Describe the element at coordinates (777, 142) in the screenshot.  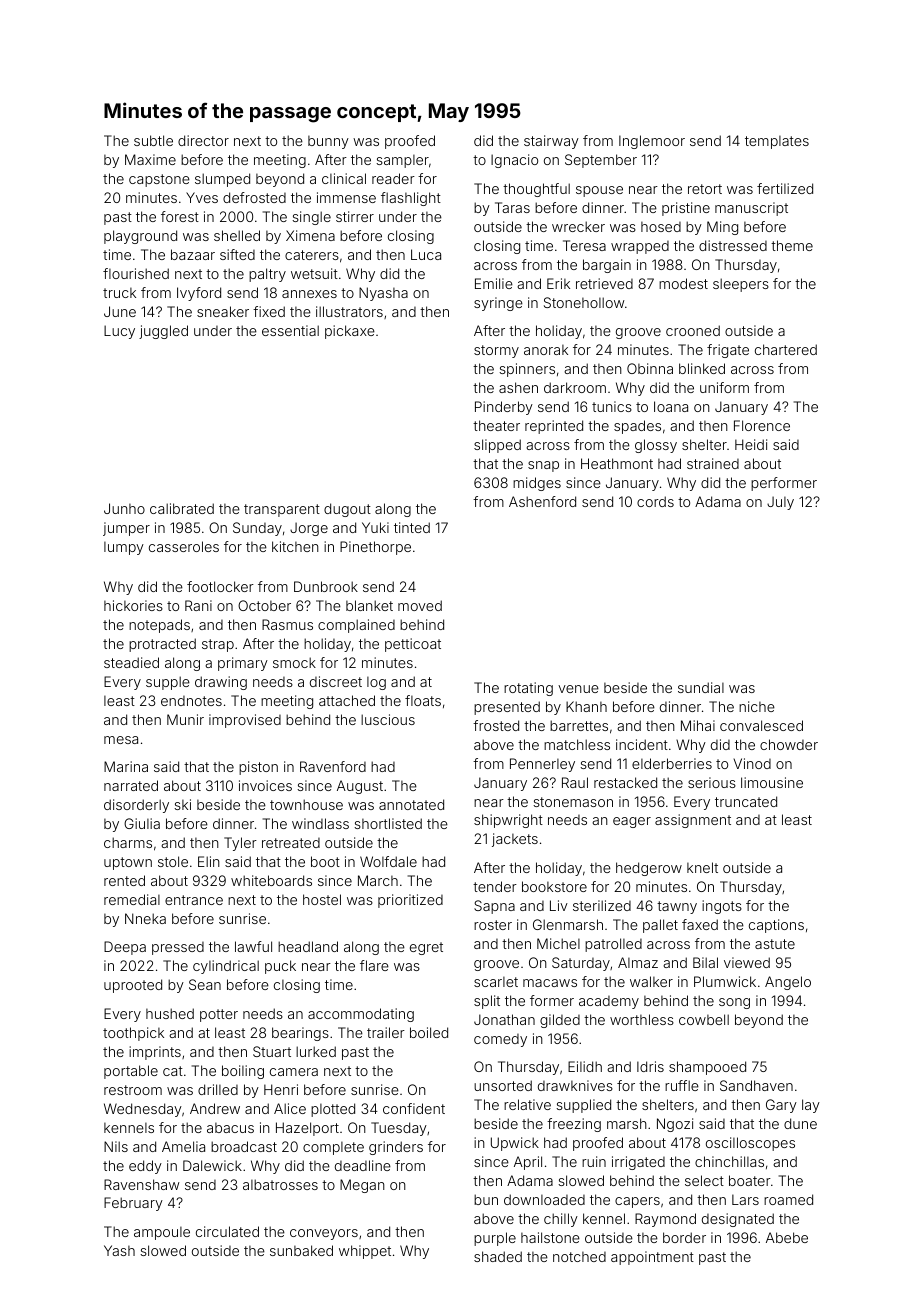
I see `templates` at that location.
